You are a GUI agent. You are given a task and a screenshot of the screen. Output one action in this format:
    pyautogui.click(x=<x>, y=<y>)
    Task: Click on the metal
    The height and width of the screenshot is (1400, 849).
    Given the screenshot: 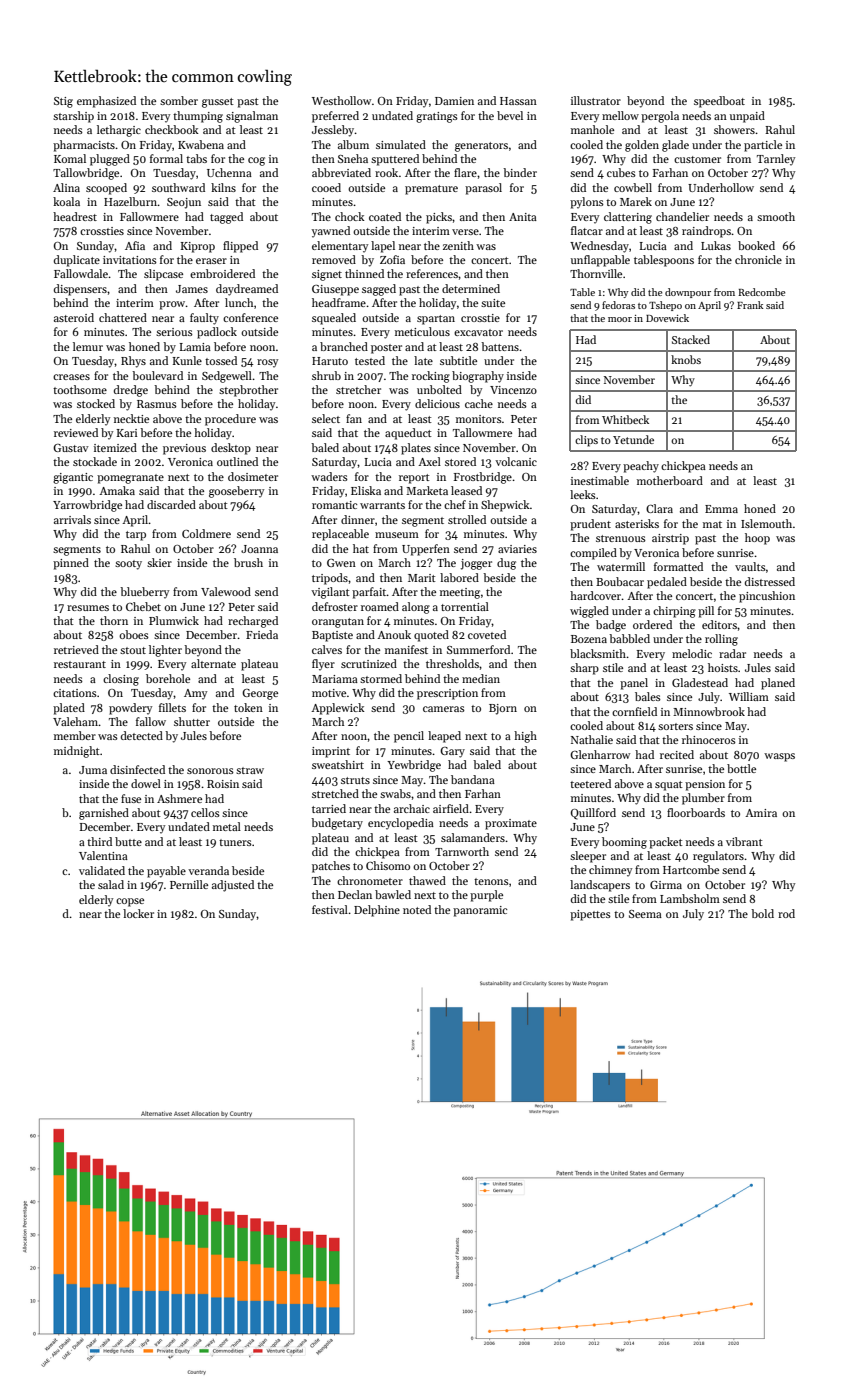 What is the action you would take?
    pyautogui.click(x=227, y=826)
